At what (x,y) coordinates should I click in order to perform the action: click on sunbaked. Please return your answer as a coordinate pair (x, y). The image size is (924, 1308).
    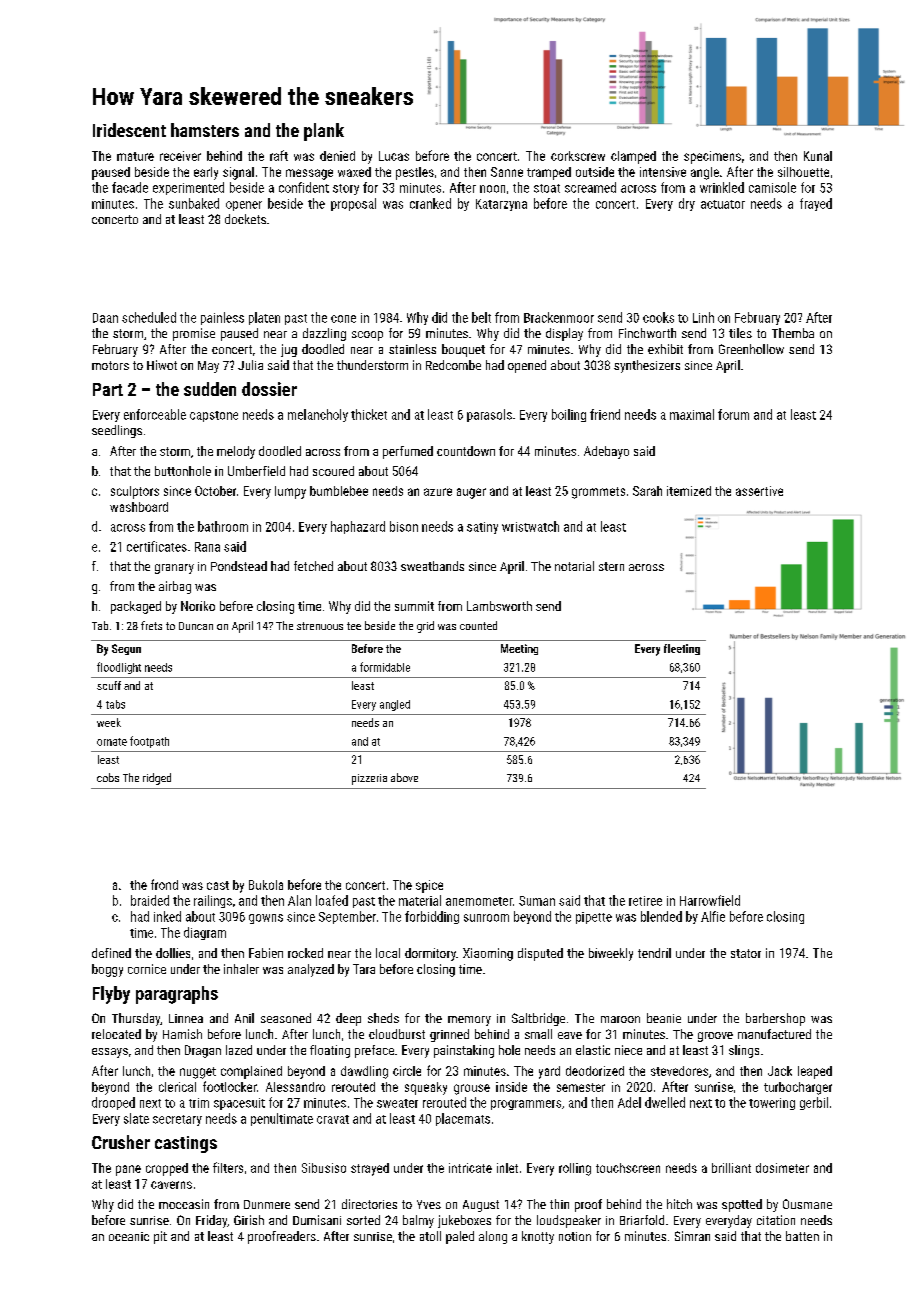
    Looking at the image, I should click on (194, 203).
